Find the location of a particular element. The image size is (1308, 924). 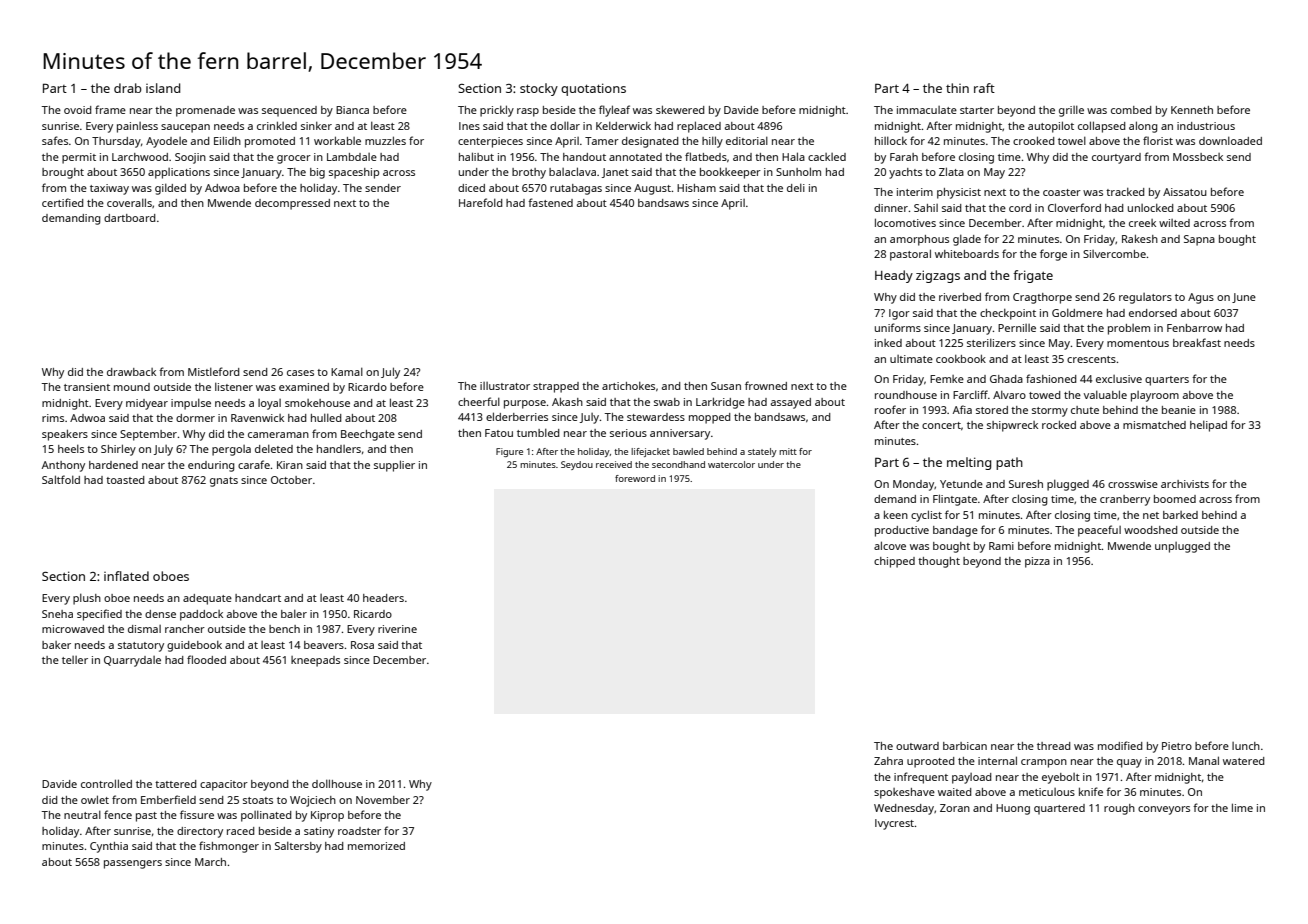

alcove is located at coordinates (890, 545).
